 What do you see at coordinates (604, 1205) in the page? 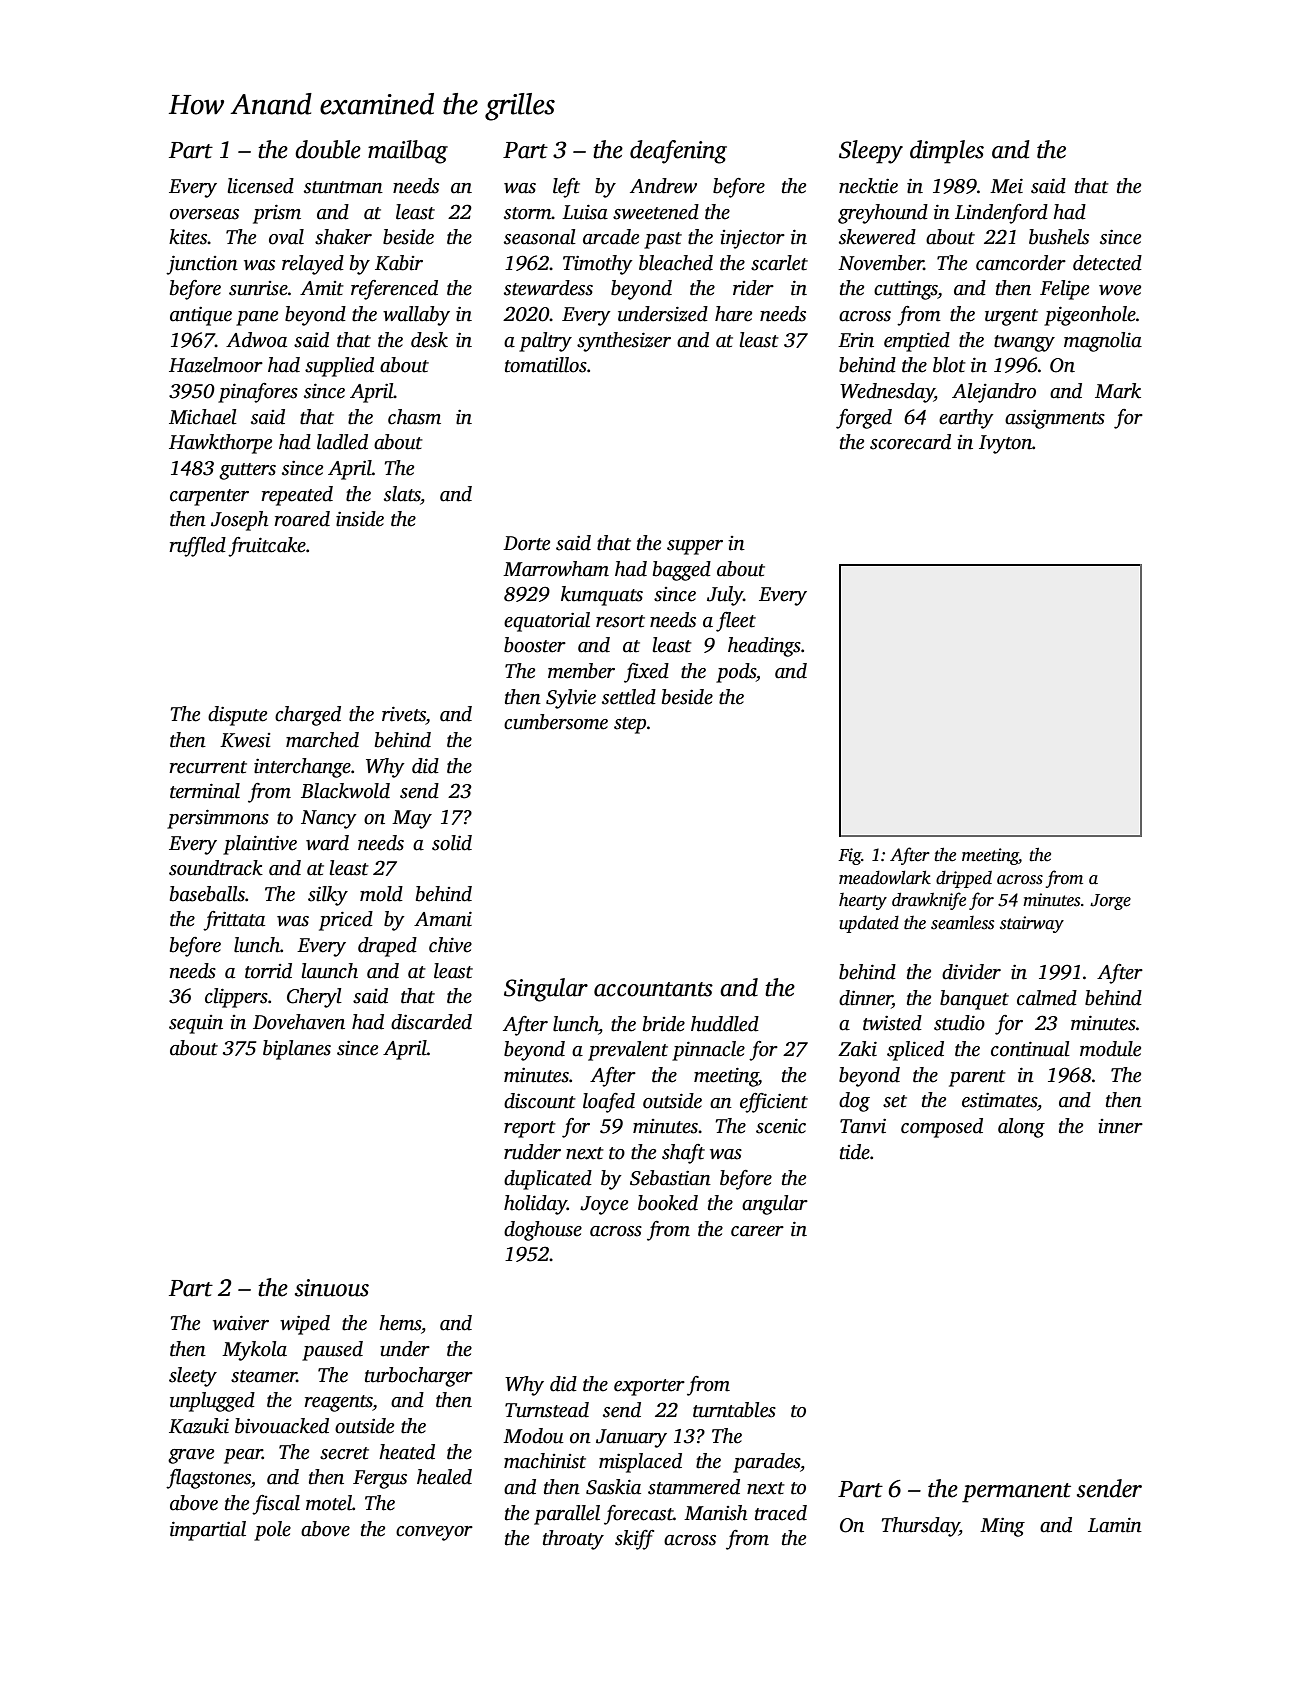
I see `Joyce` at bounding box center [604, 1205].
